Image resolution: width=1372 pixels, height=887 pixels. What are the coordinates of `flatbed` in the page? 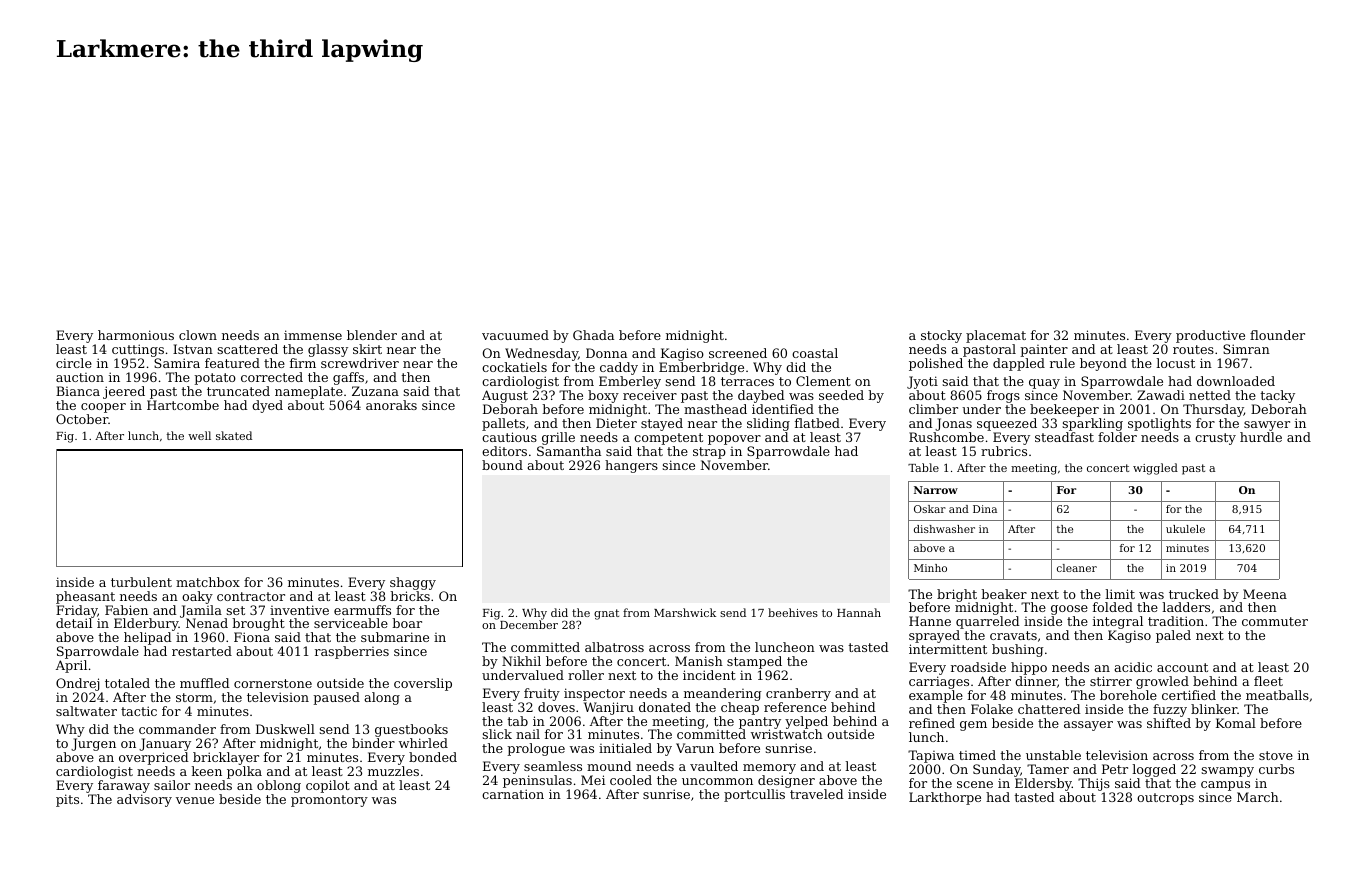 It's located at (817, 423).
